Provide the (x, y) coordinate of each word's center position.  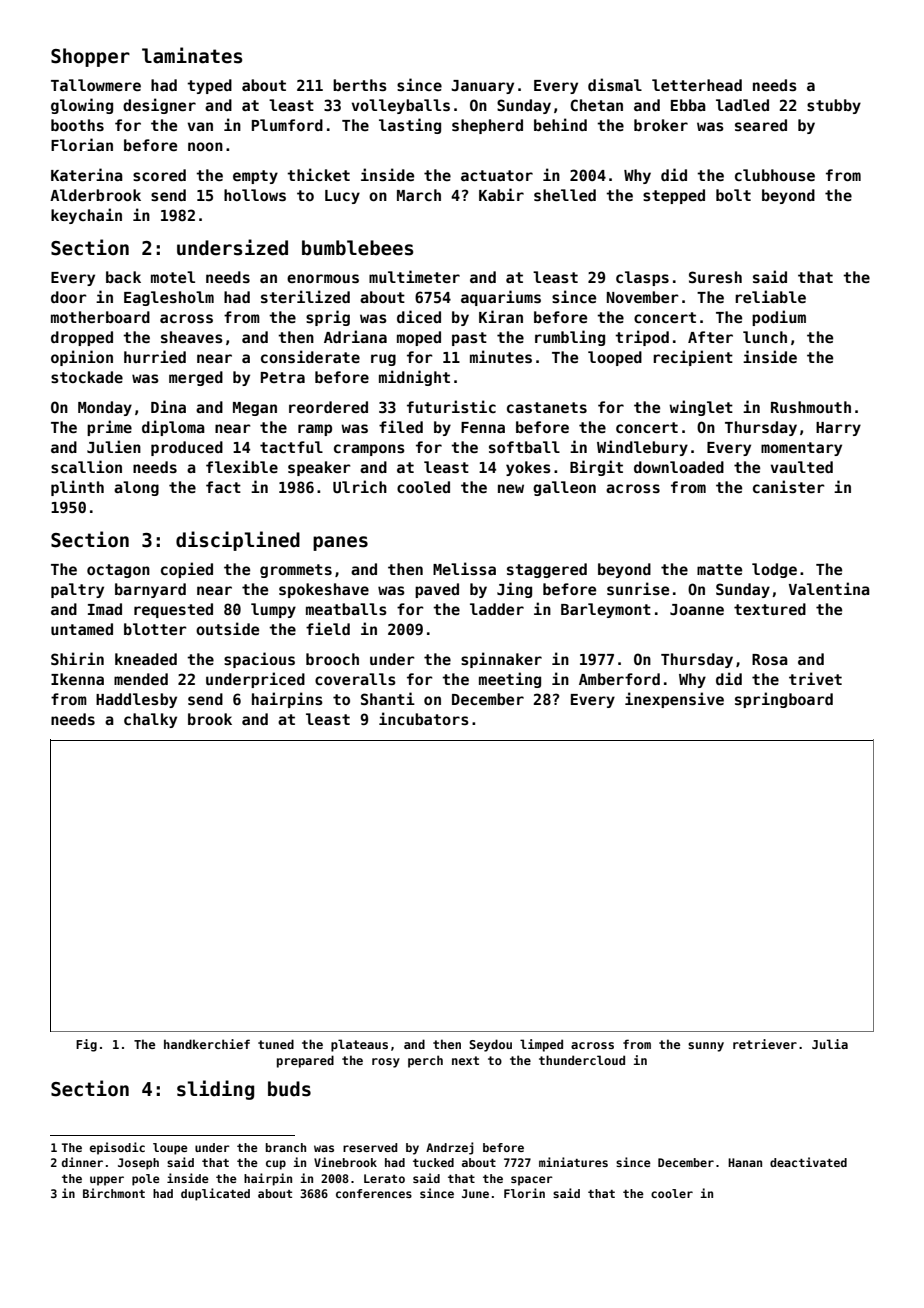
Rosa (770, 659)
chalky (150, 720)
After (710, 337)
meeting (510, 680)
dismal (615, 84)
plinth (77, 488)
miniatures (573, 1162)
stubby (834, 106)
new (511, 488)
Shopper (90, 57)
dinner (82, 1162)
